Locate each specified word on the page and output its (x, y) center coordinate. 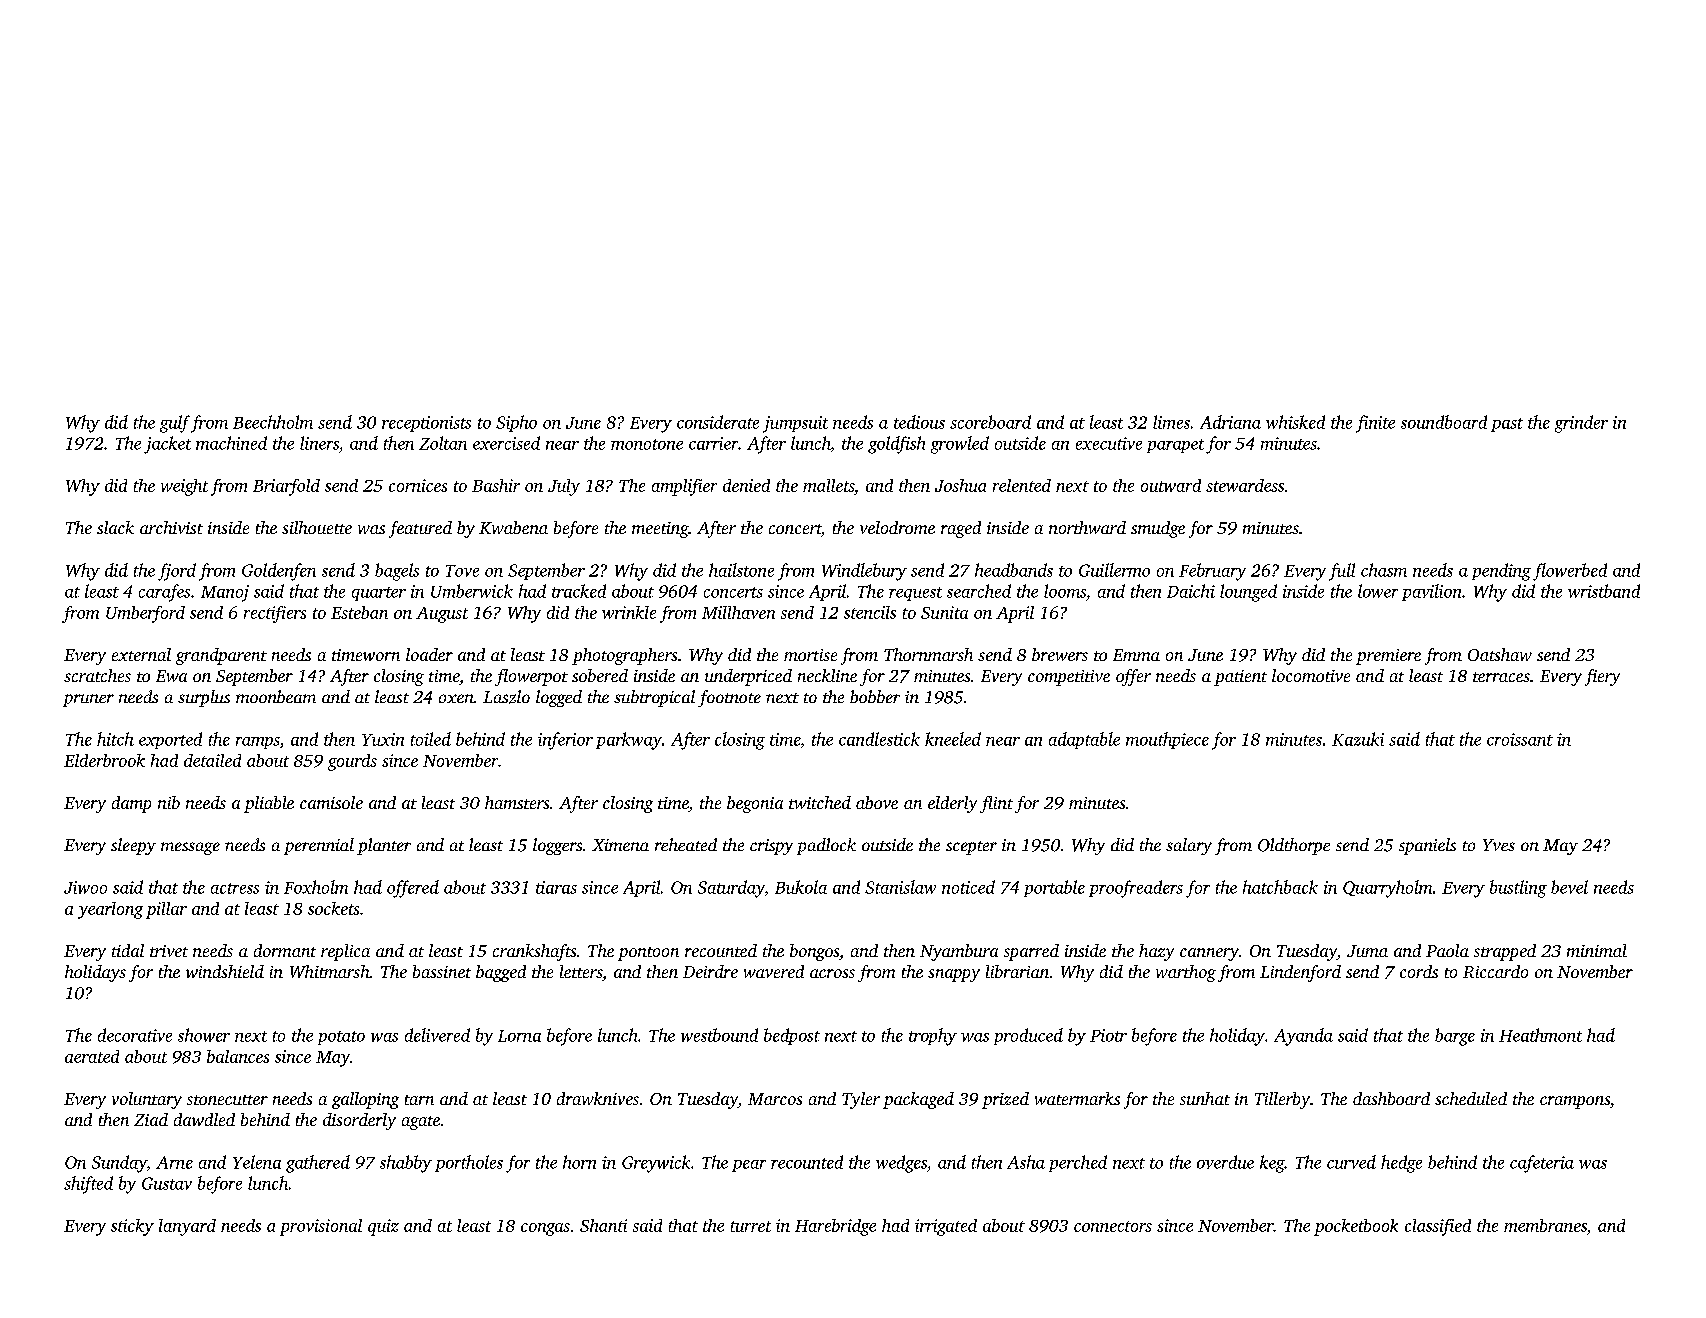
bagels (397, 572)
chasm (1384, 570)
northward (1087, 527)
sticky (132, 1227)
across (832, 973)
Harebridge (835, 1227)
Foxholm (316, 887)
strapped (1505, 952)
